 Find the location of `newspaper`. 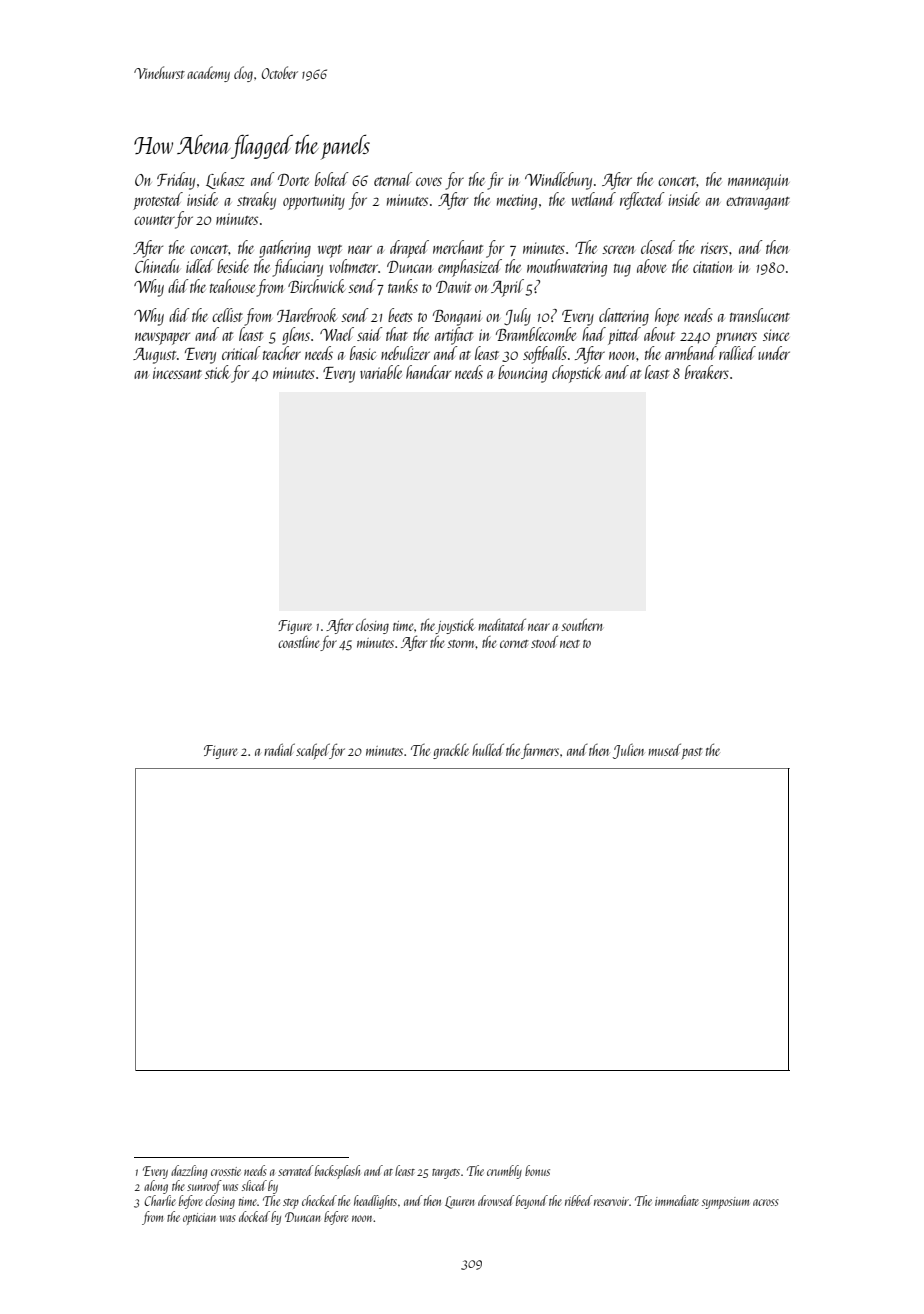

newspaper is located at coordinates (162, 338).
